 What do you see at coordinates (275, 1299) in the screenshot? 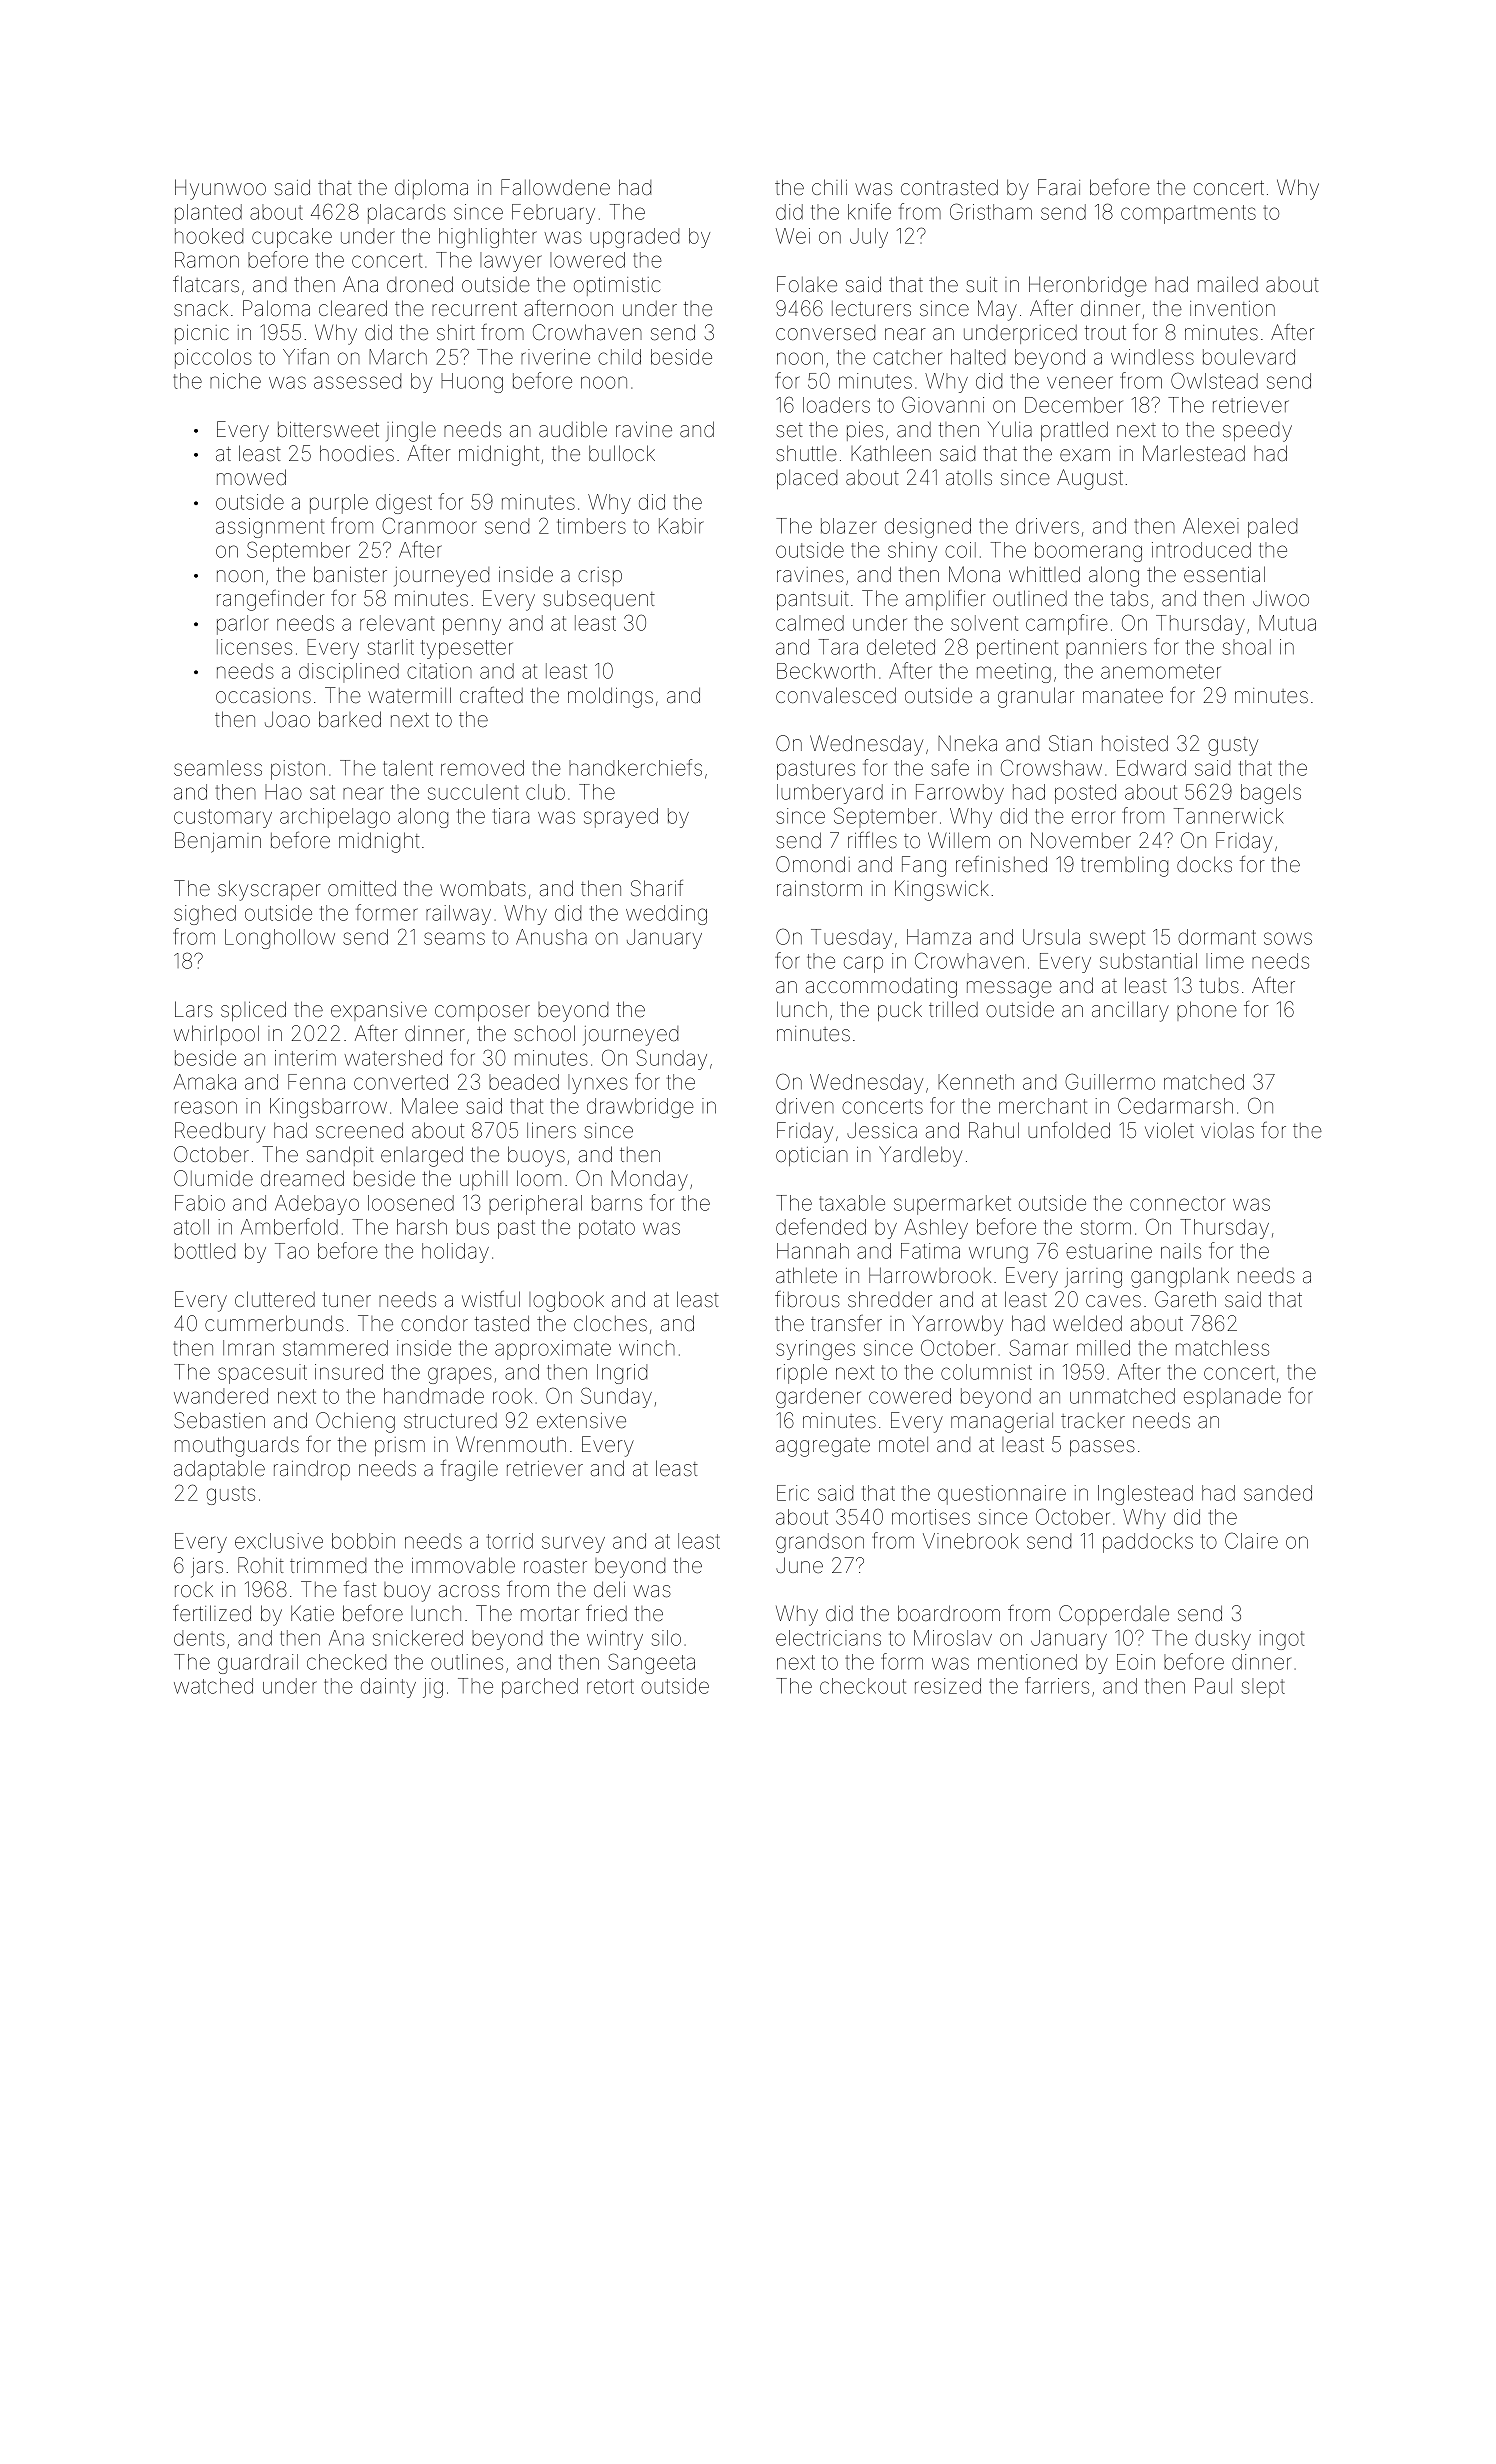
I see `cluttered` at bounding box center [275, 1299].
